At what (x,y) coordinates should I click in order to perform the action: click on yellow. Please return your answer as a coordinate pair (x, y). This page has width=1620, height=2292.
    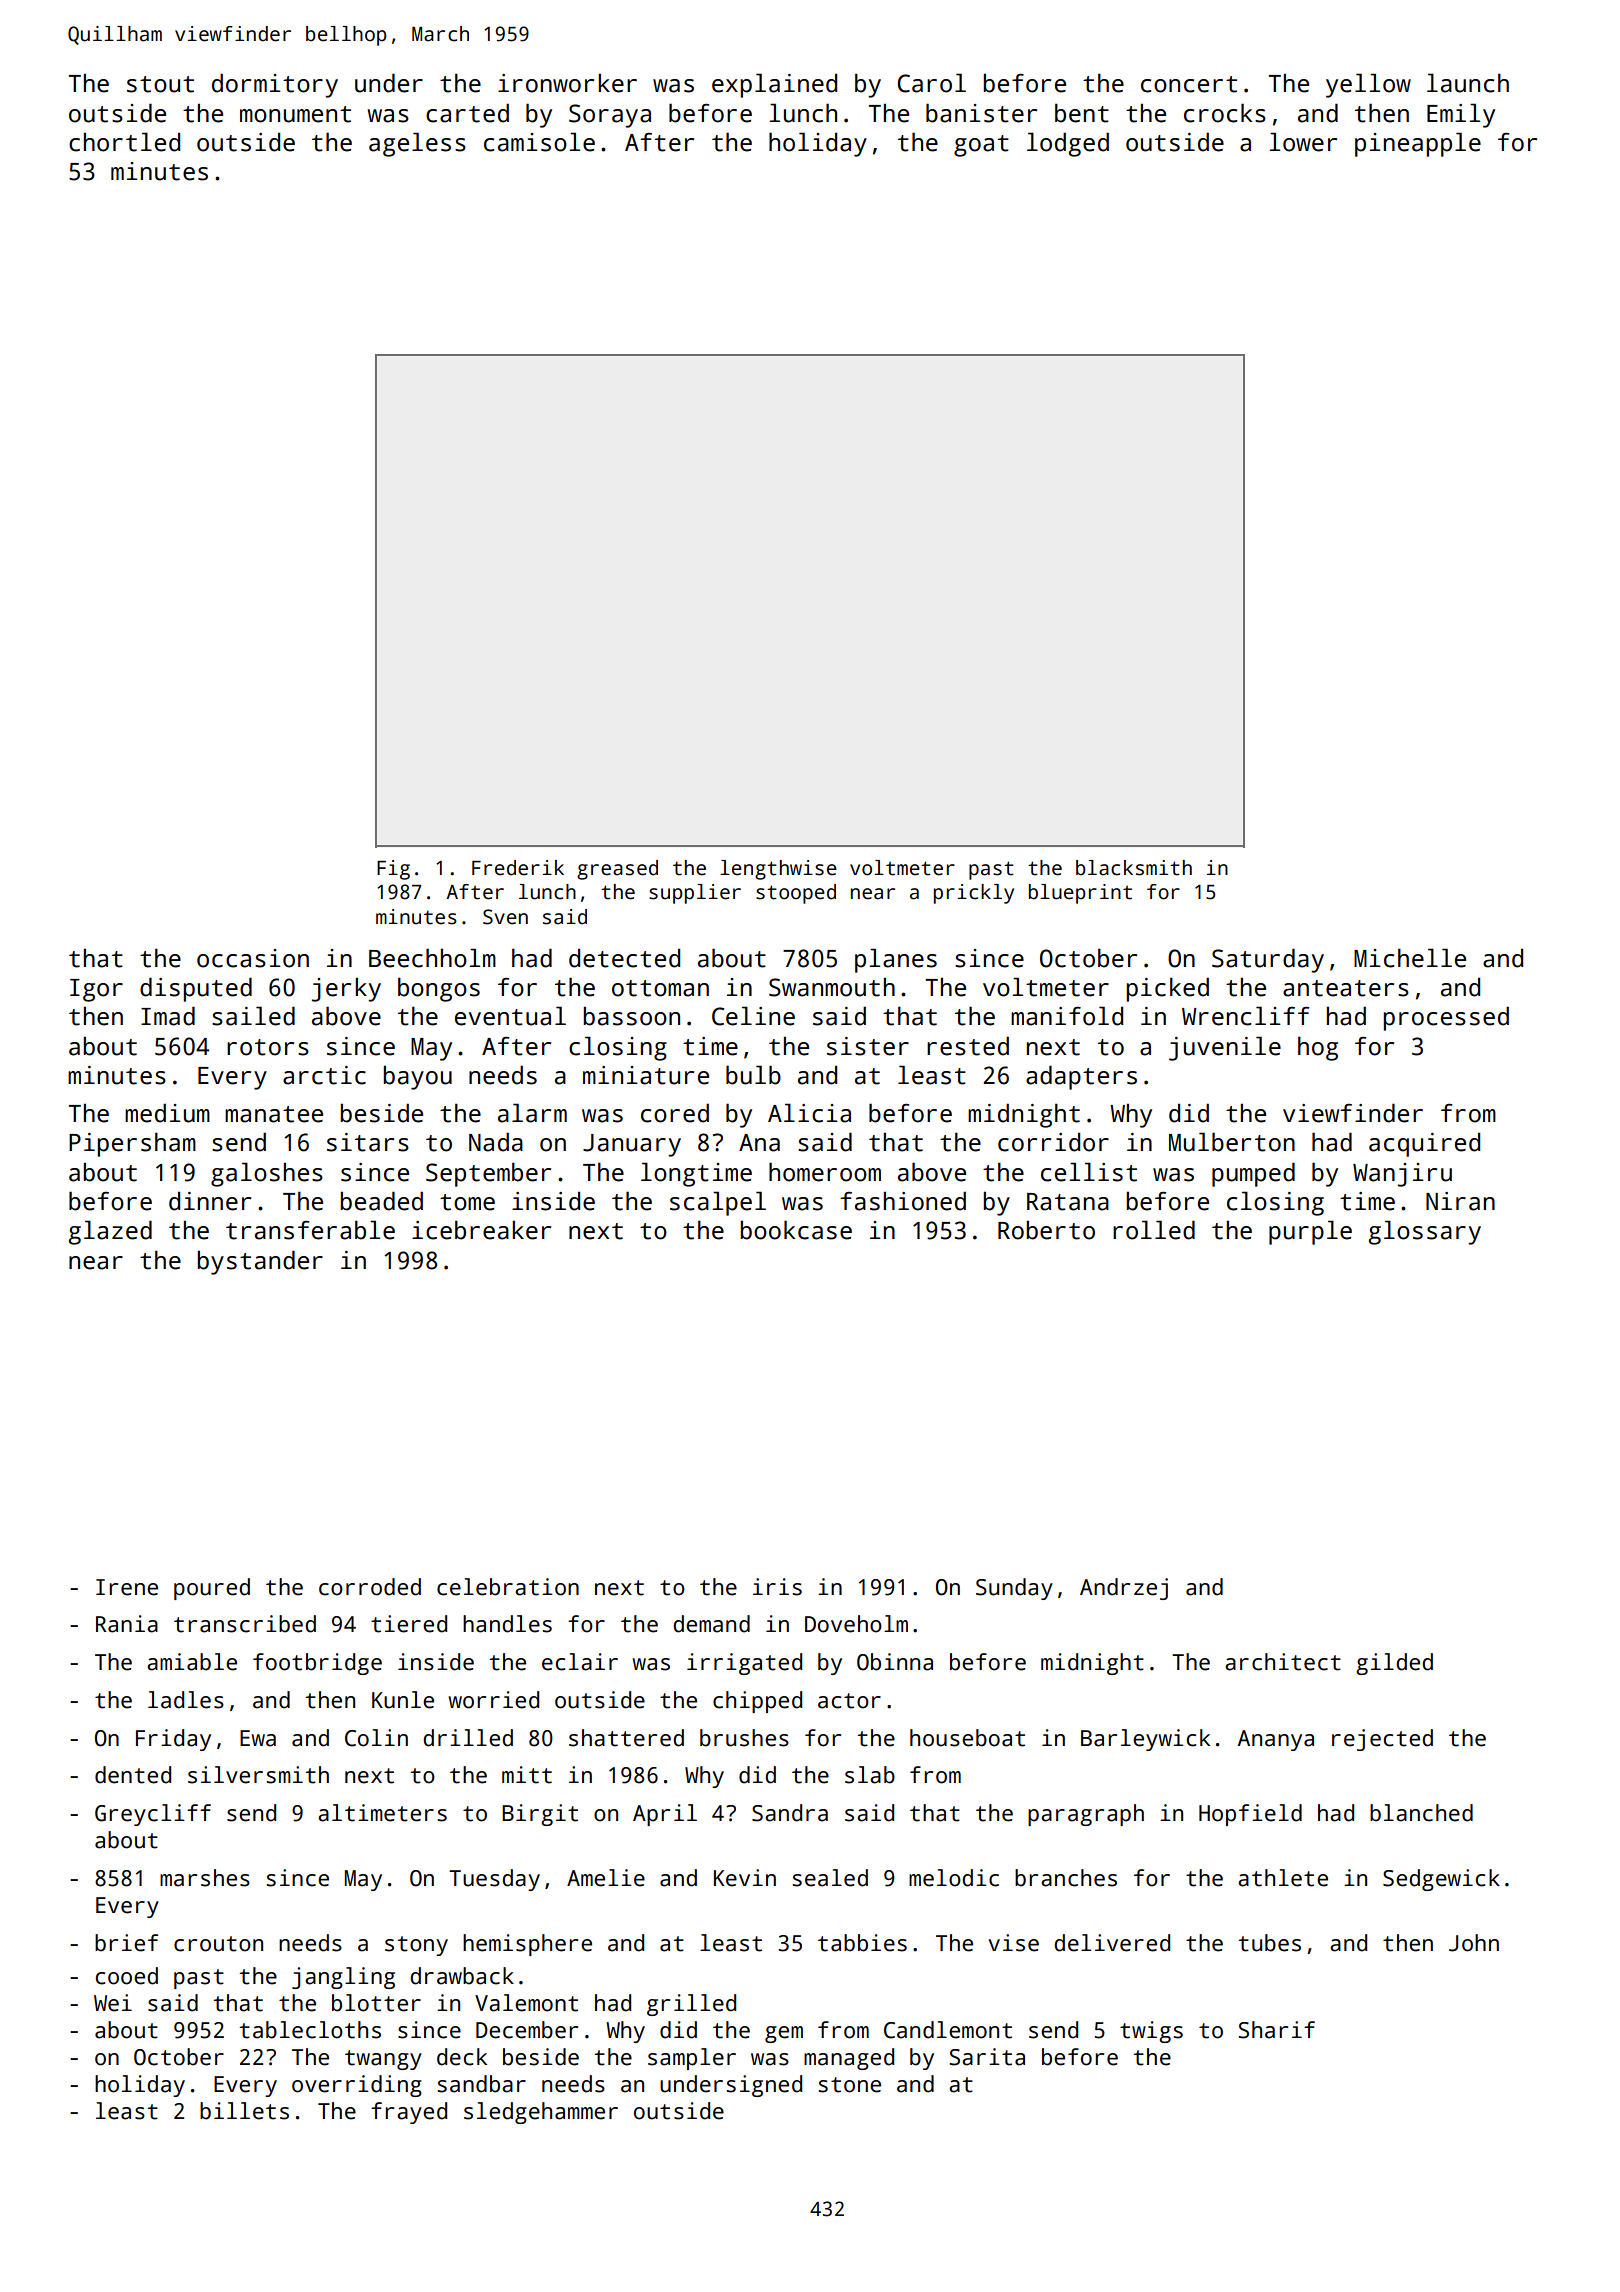
    Looking at the image, I should click on (1368, 85).
